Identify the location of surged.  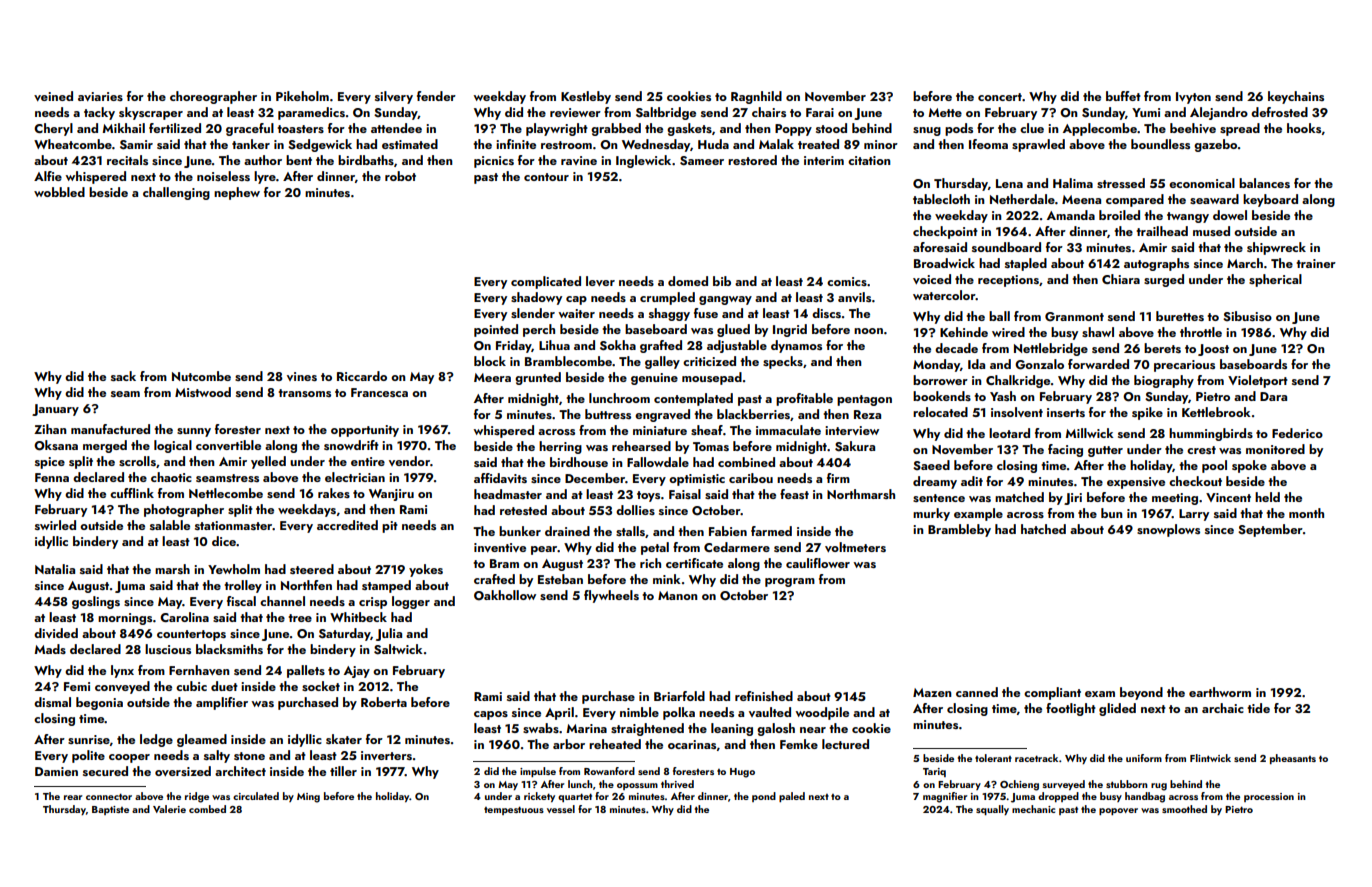
(1164, 280).
